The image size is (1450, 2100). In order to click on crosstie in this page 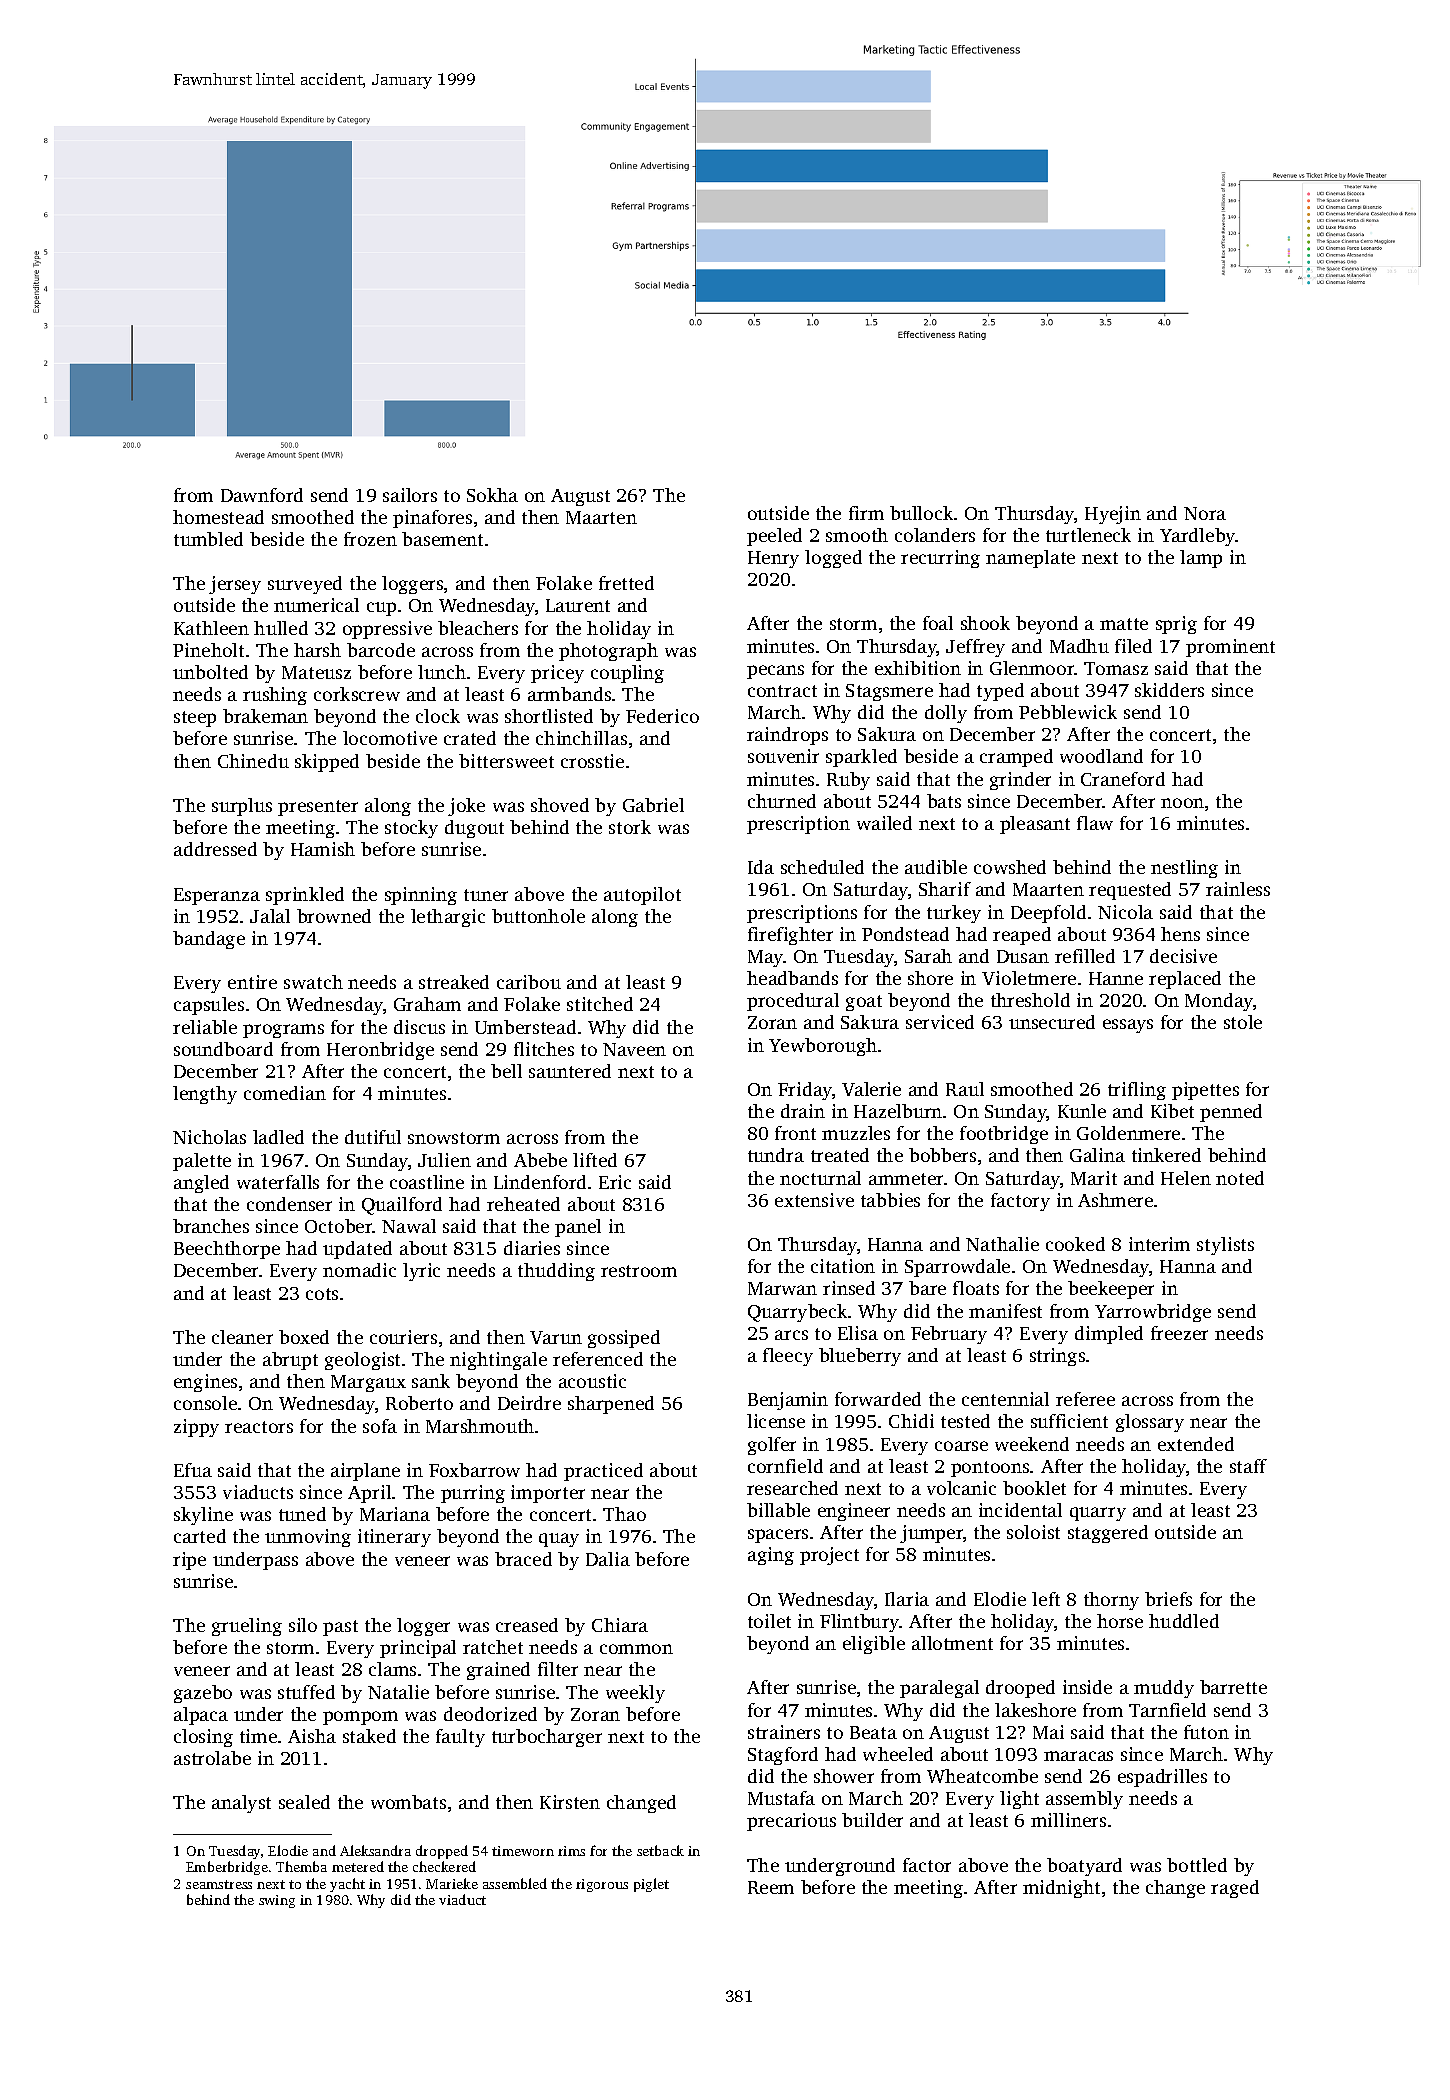, I will do `click(592, 761)`.
